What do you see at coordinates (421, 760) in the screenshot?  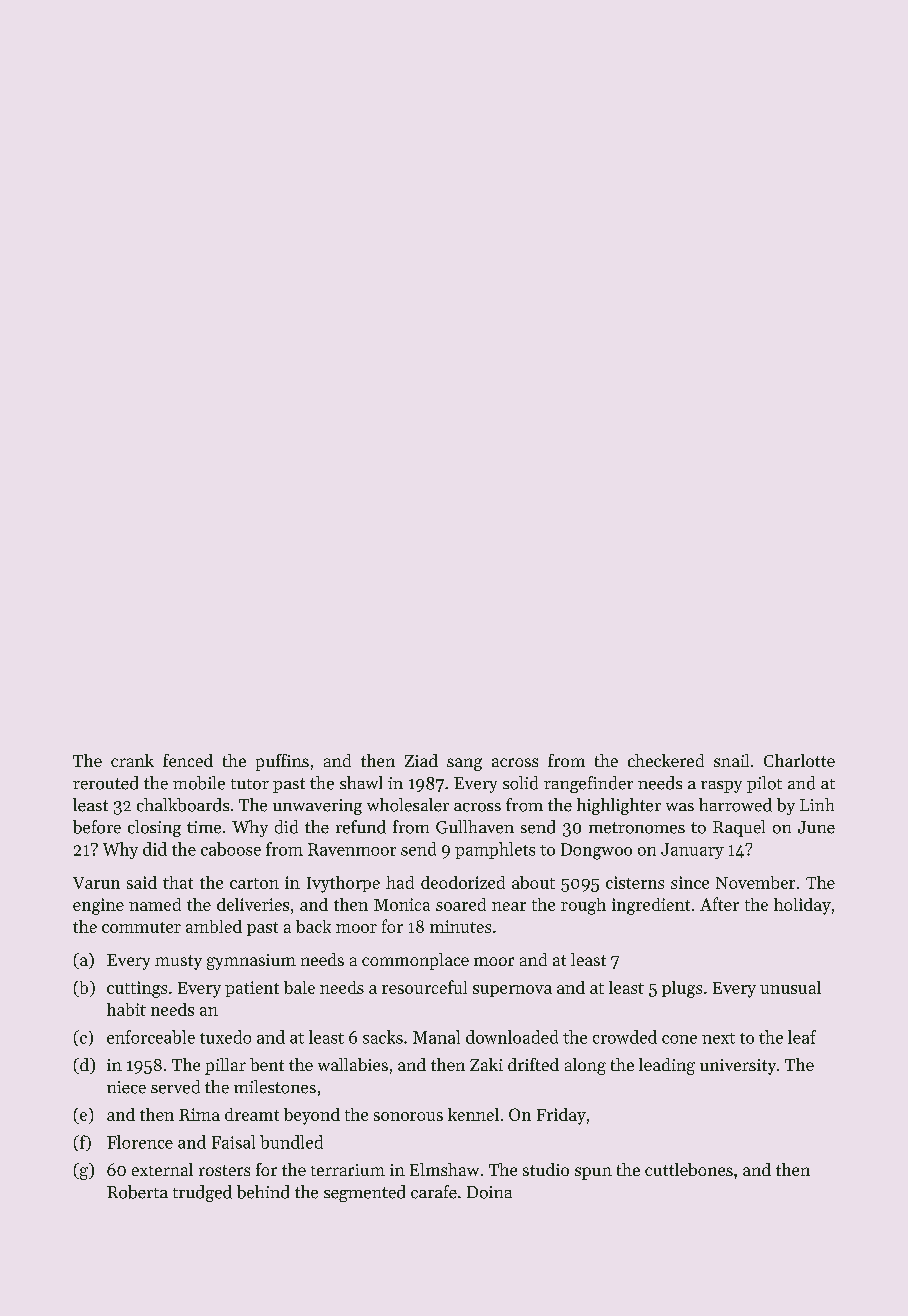 I see `Ziad` at bounding box center [421, 760].
